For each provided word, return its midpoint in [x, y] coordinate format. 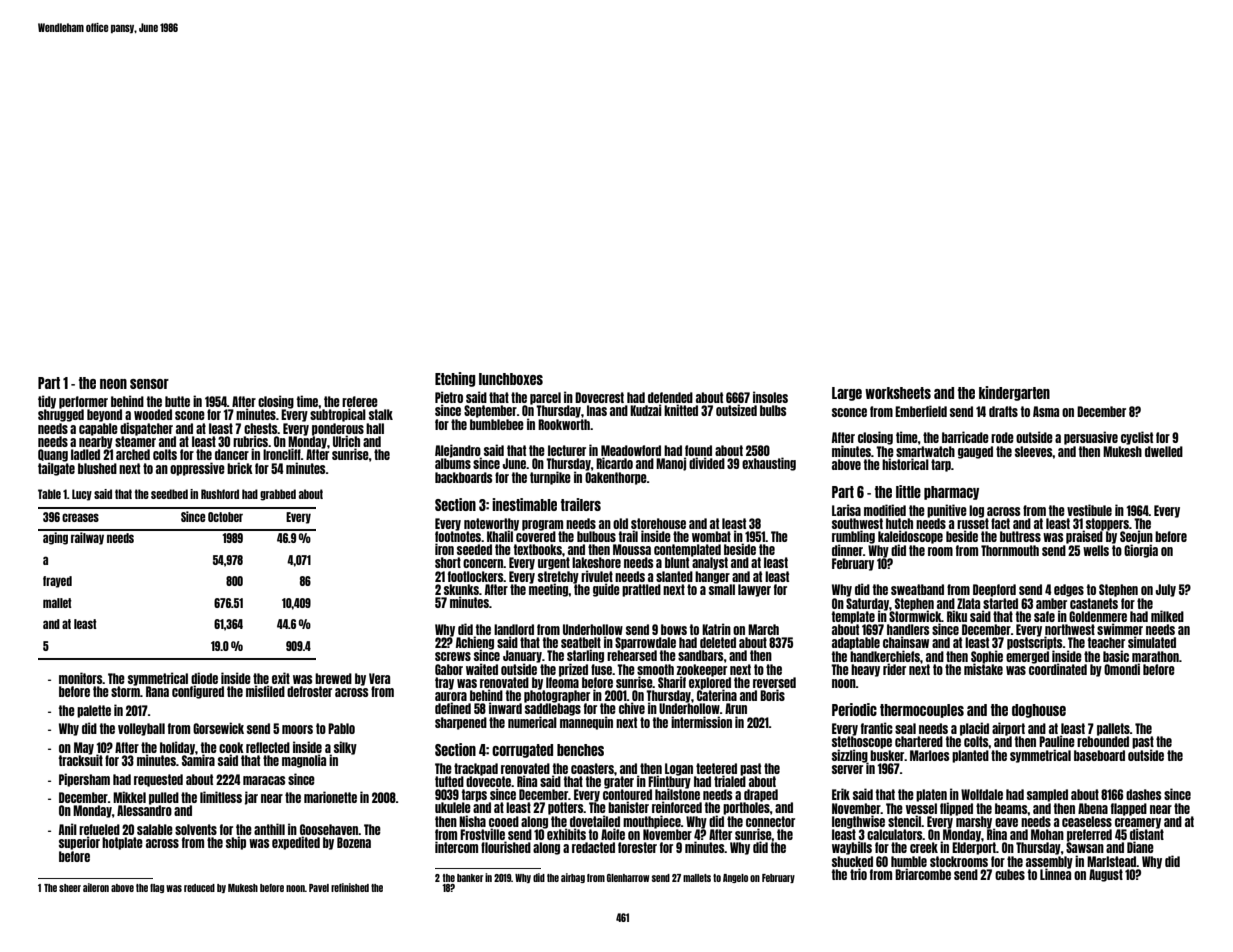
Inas [597, 410]
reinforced [677, 807]
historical [905, 464]
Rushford [220, 494]
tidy [47, 402]
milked [1167, 616]
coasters [592, 768]
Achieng [475, 643]
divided [707, 463]
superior [79, 843]
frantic [877, 728]
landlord [514, 629]
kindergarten [1014, 393]
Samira [198, 760]
